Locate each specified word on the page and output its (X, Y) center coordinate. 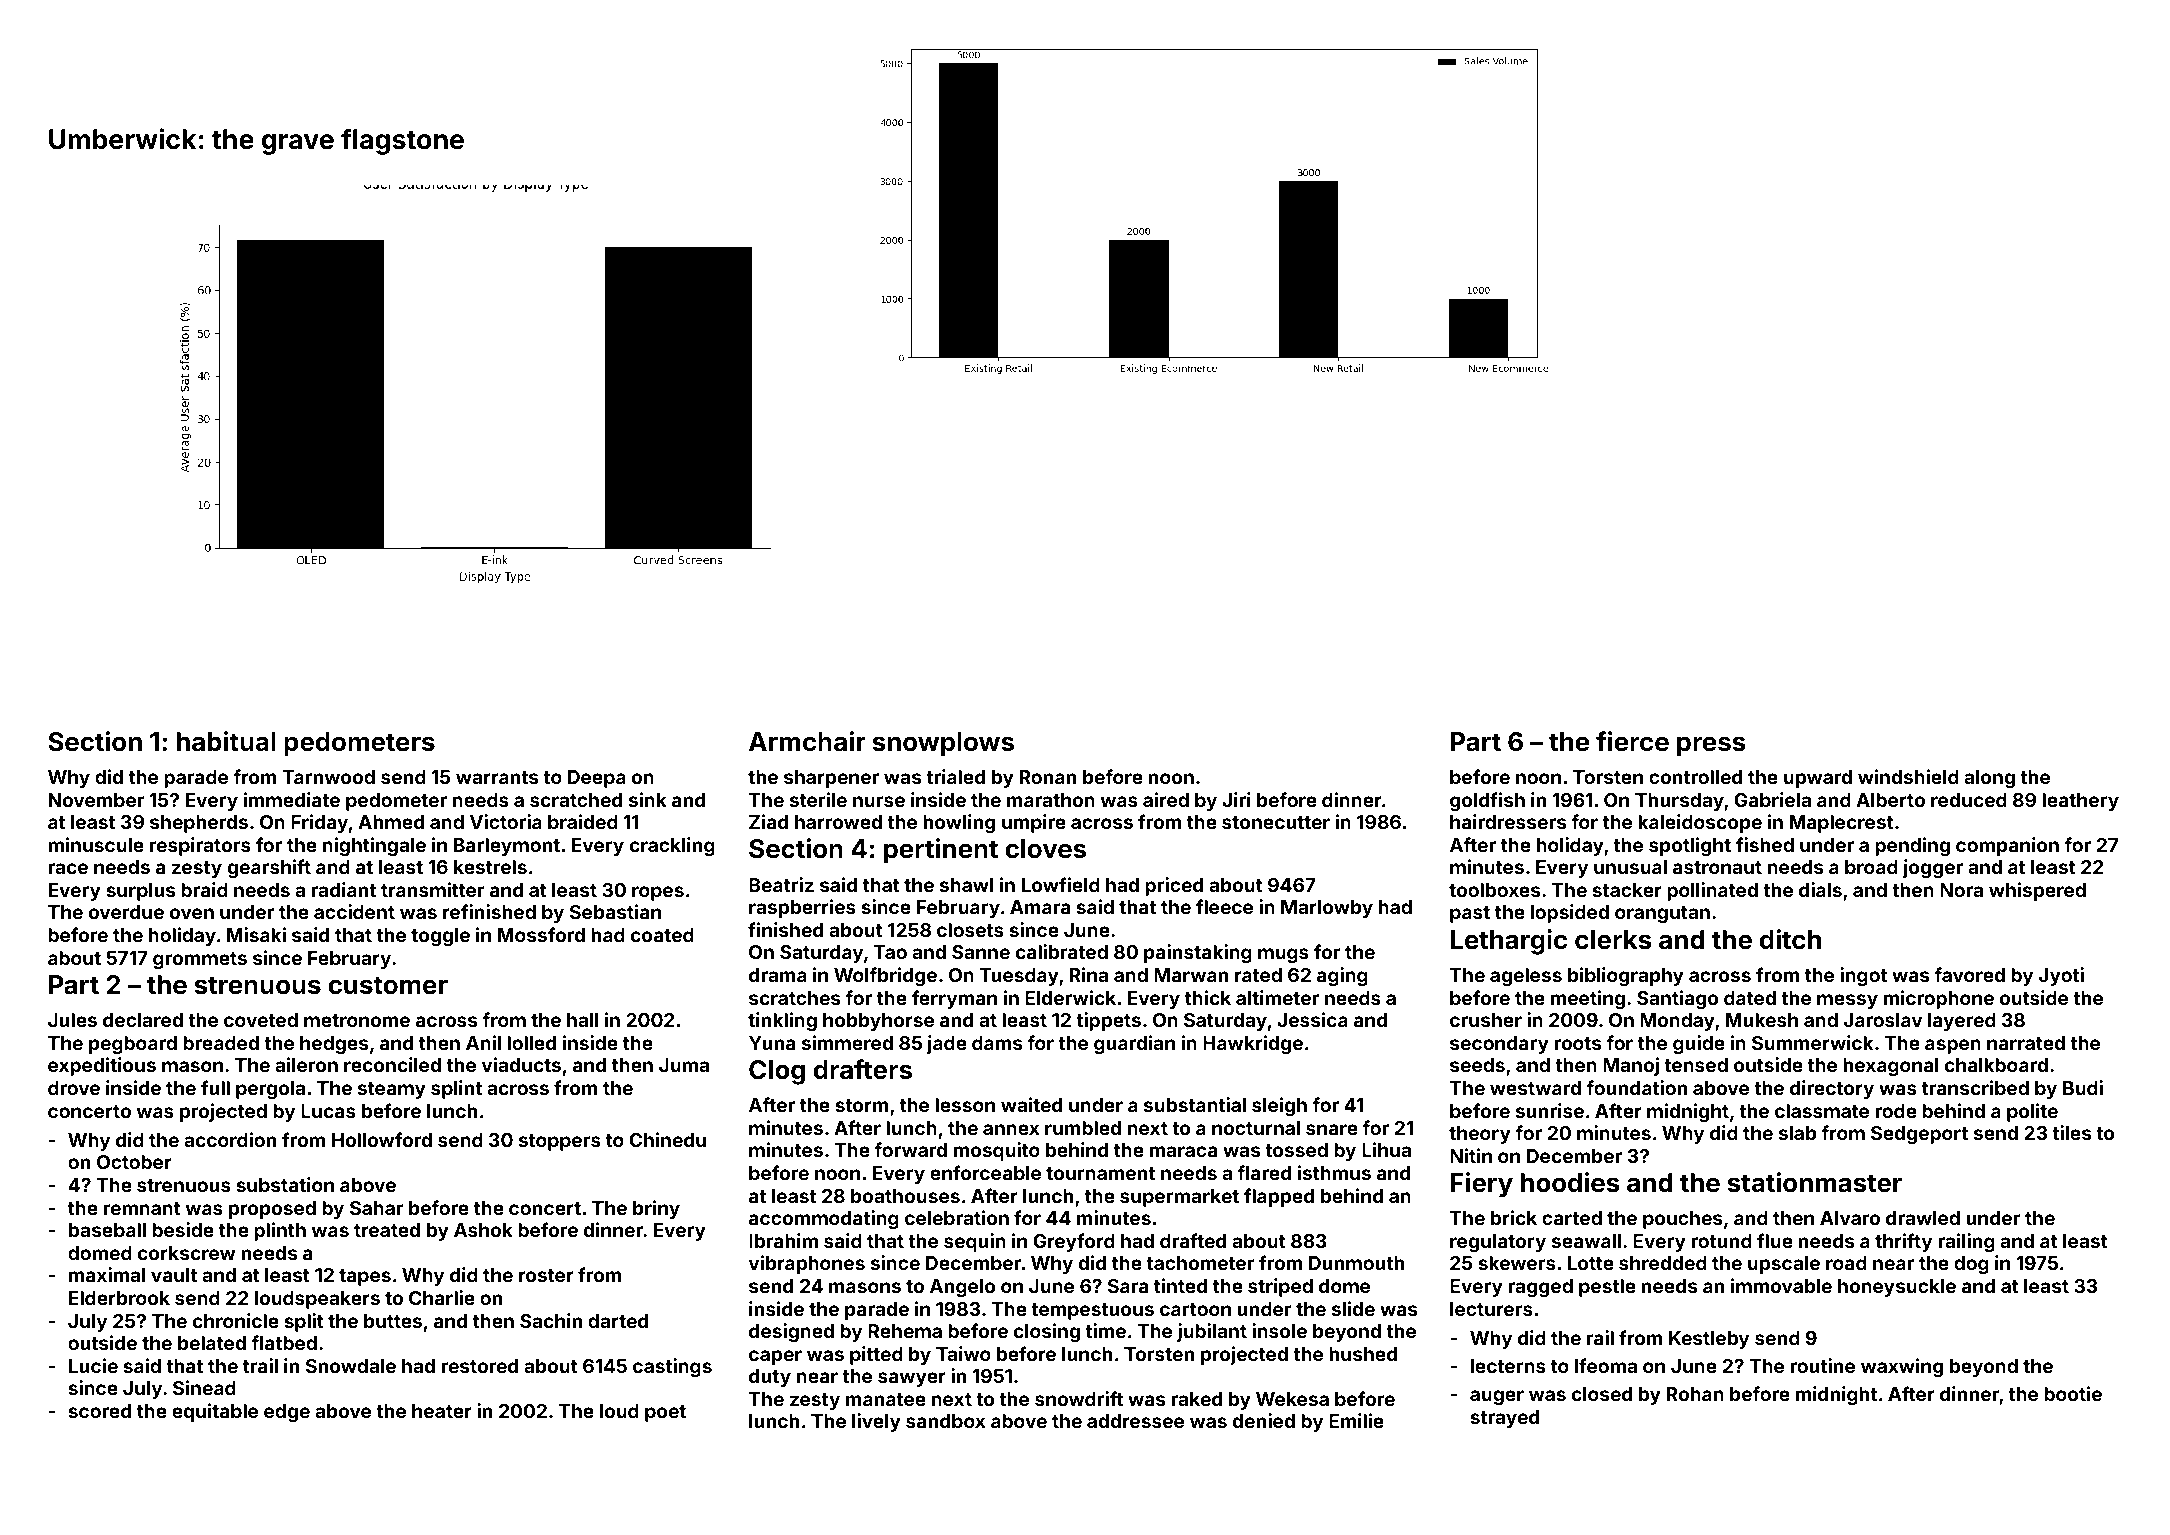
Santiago (1677, 999)
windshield (1908, 776)
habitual (226, 741)
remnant (142, 1208)
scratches (794, 998)
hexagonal (1891, 1067)
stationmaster (1815, 1182)
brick (1514, 1217)
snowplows (943, 744)
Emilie (1356, 1420)
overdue (126, 912)
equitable (215, 1412)
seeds (1477, 1065)
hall (583, 1020)
